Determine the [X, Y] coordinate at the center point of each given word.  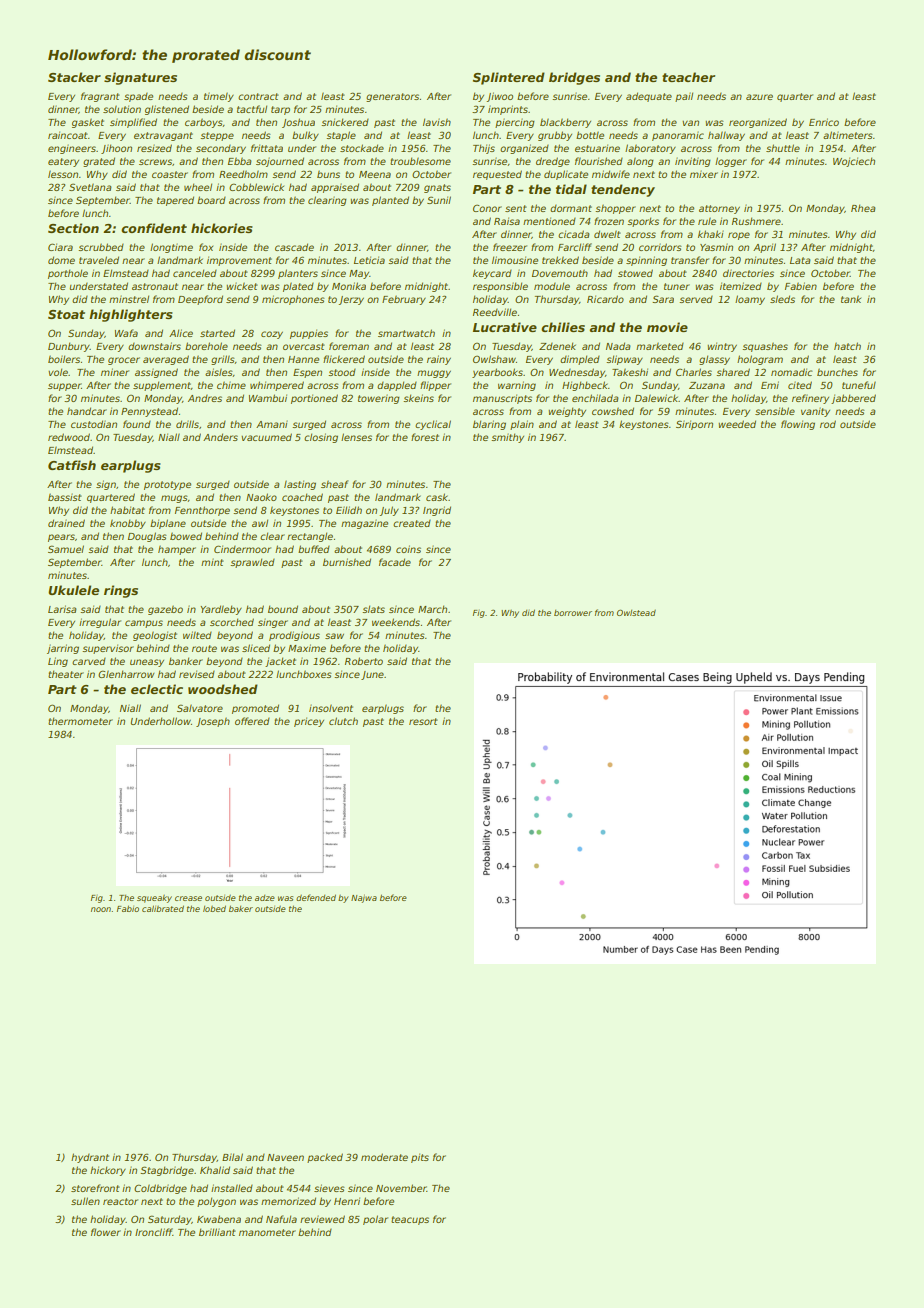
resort [423, 721]
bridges [574, 78]
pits [420, 1158]
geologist [155, 636]
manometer [267, 1232]
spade [138, 97]
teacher [688, 77]
